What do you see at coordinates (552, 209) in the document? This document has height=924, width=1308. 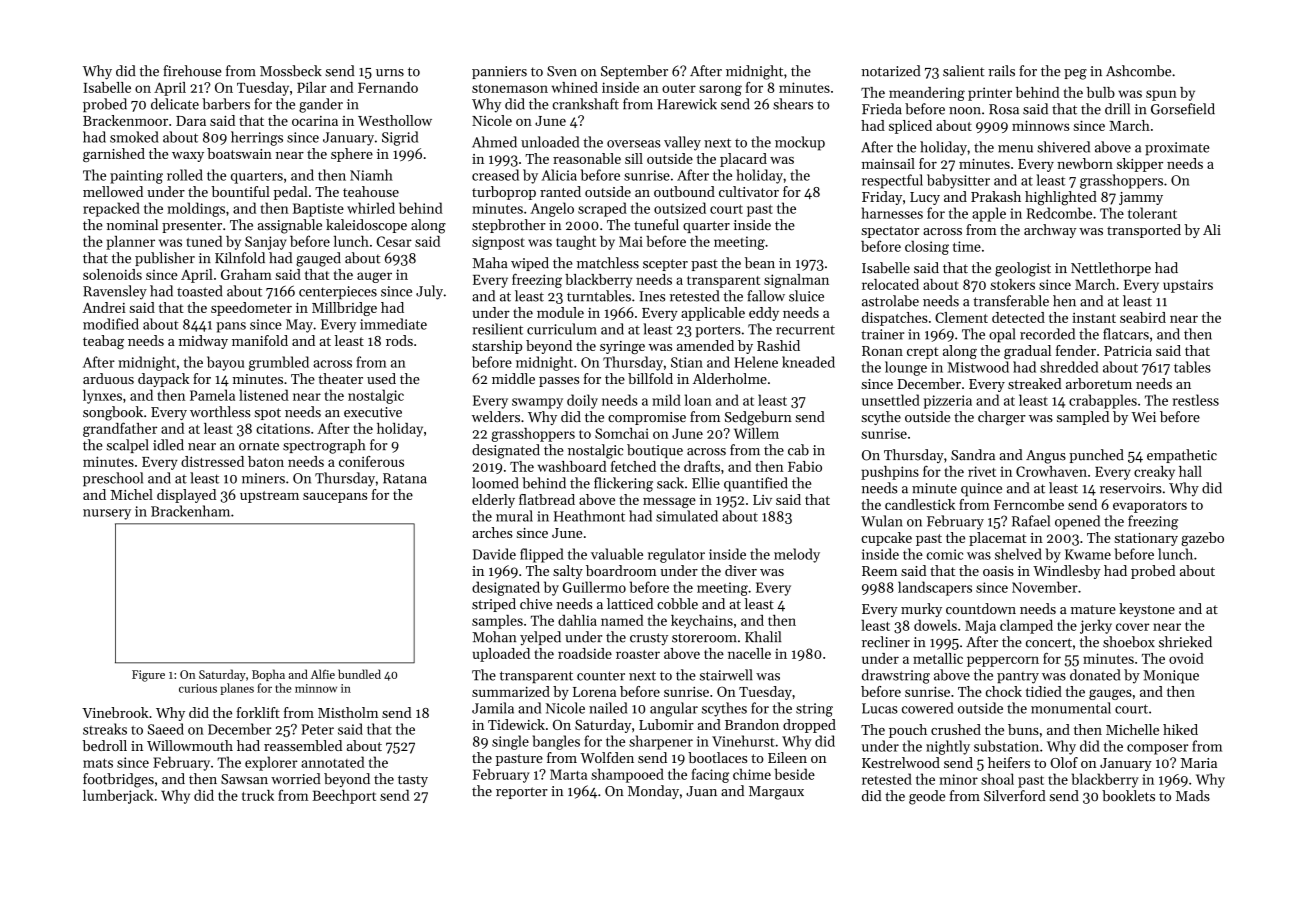 I see `Angelo` at bounding box center [552, 209].
